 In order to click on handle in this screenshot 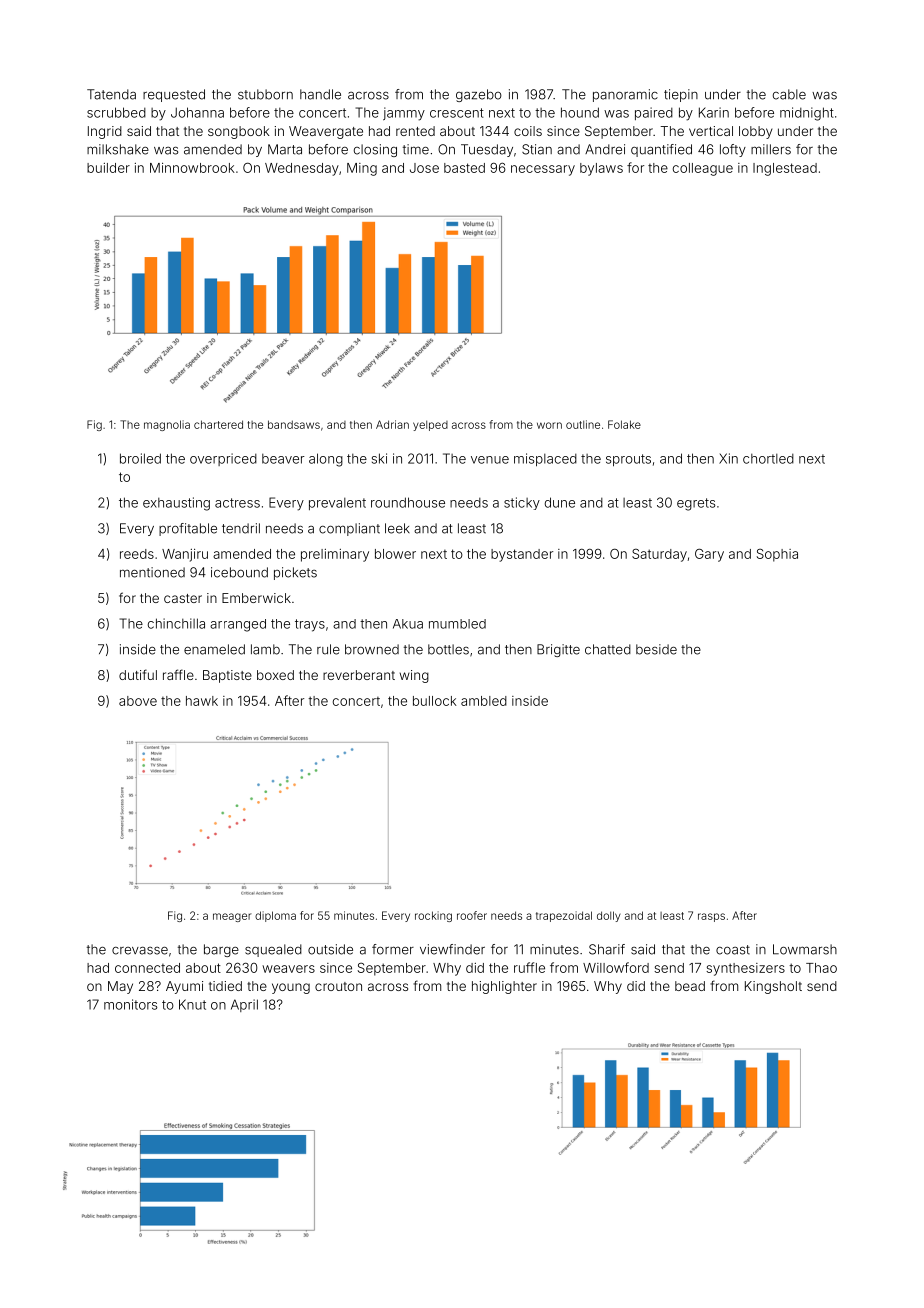, I will do `click(320, 94)`.
